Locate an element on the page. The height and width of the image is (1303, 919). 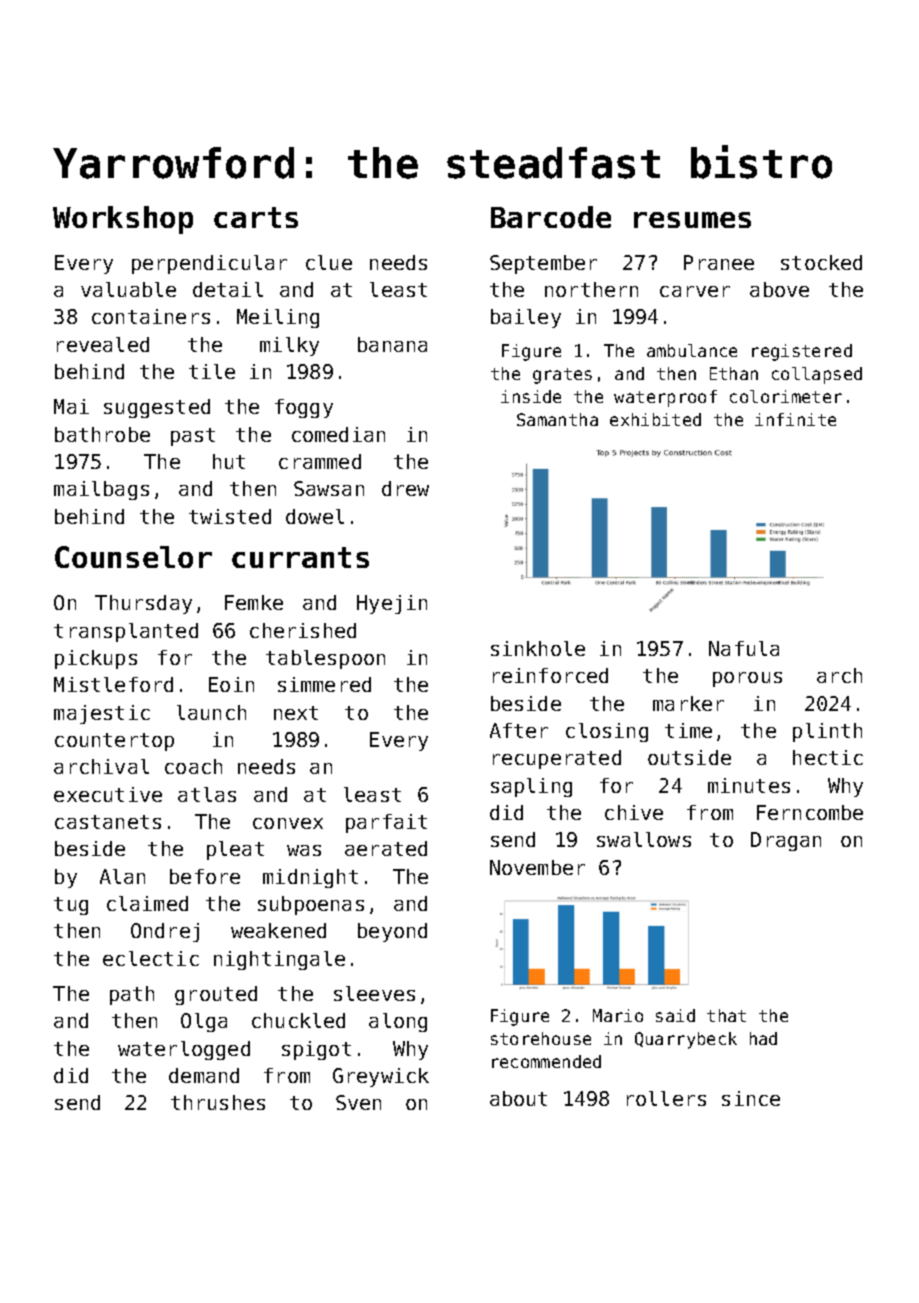
Quarrybeck is located at coordinates (686, 1040).
